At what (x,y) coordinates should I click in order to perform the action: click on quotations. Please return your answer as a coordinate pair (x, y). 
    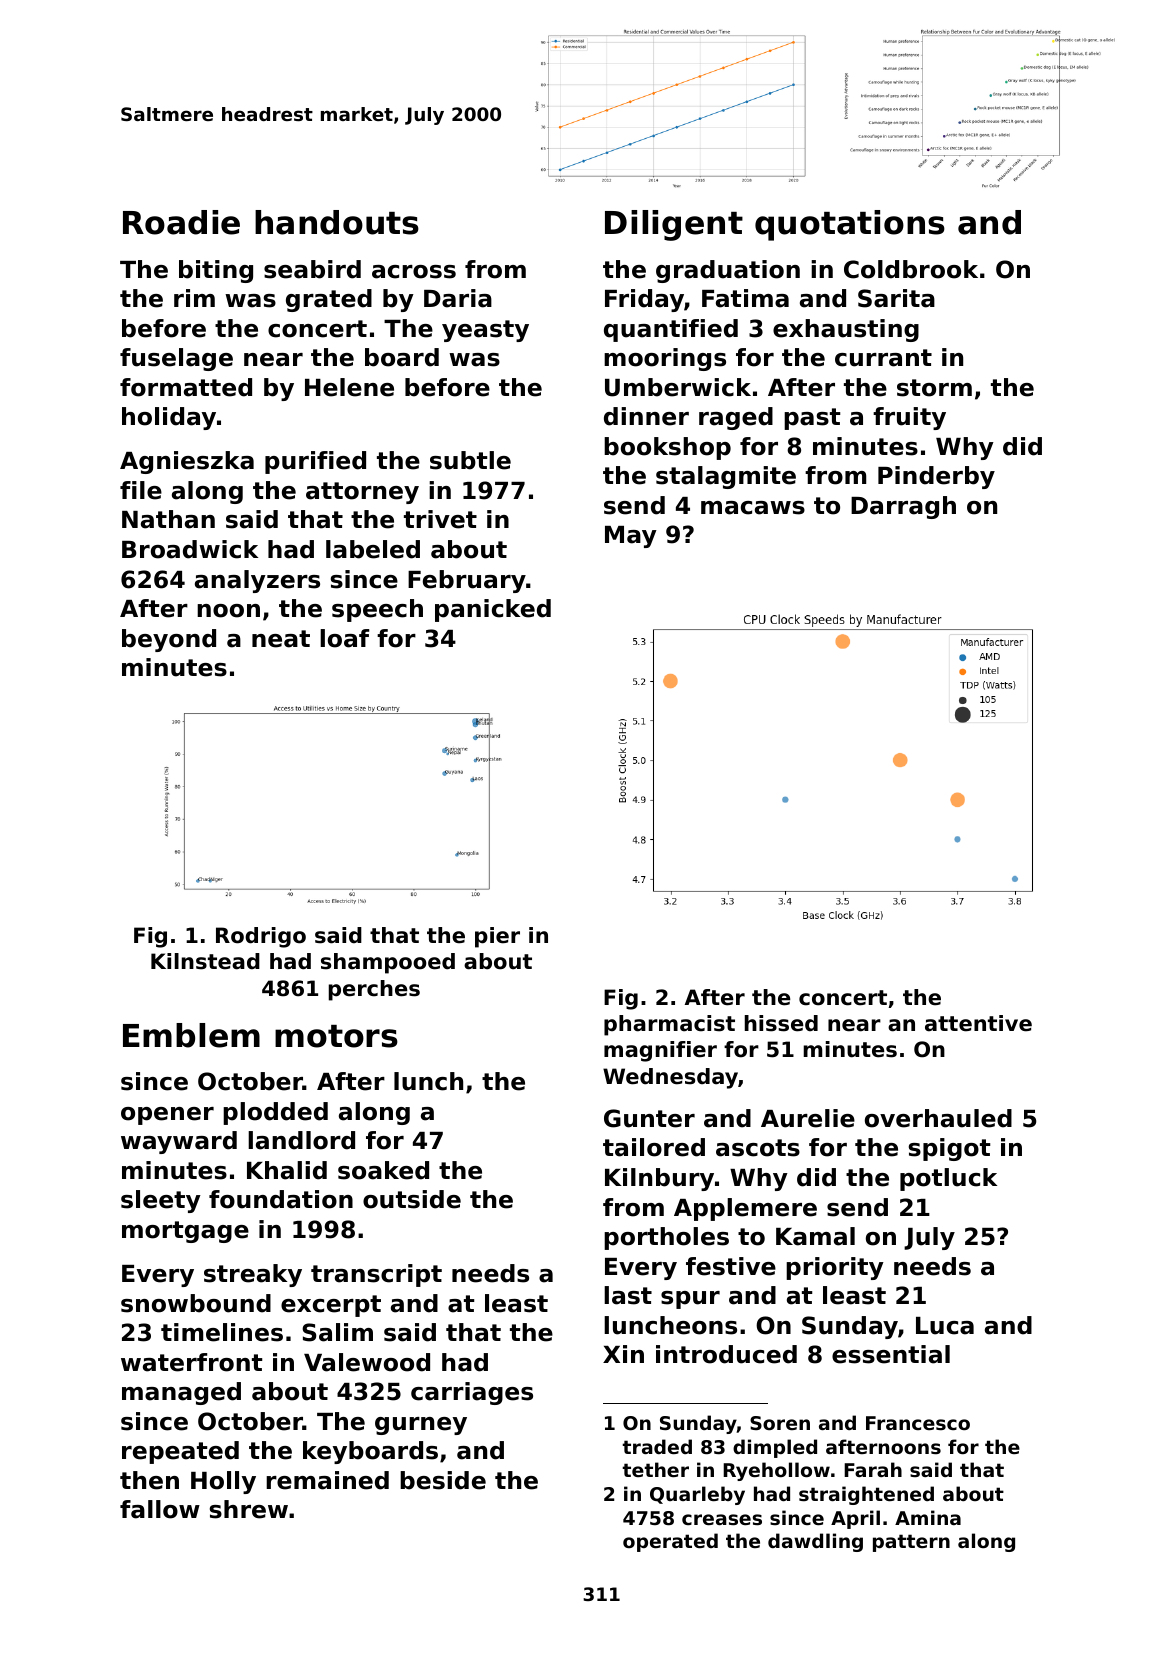
    Looking at the image, I should click on (850, 225).
